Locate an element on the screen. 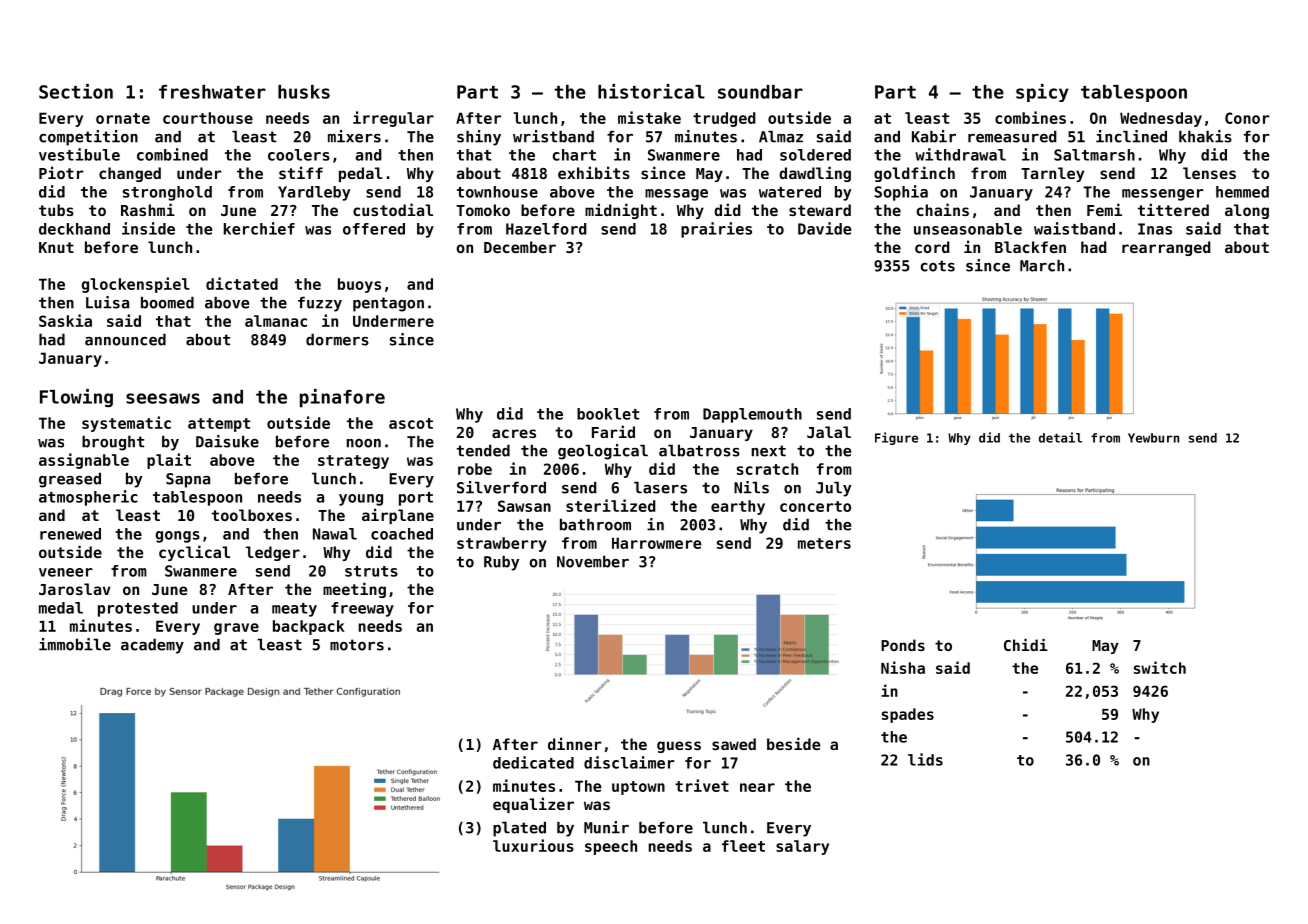  boomed is located at coordinates (167, 302).
